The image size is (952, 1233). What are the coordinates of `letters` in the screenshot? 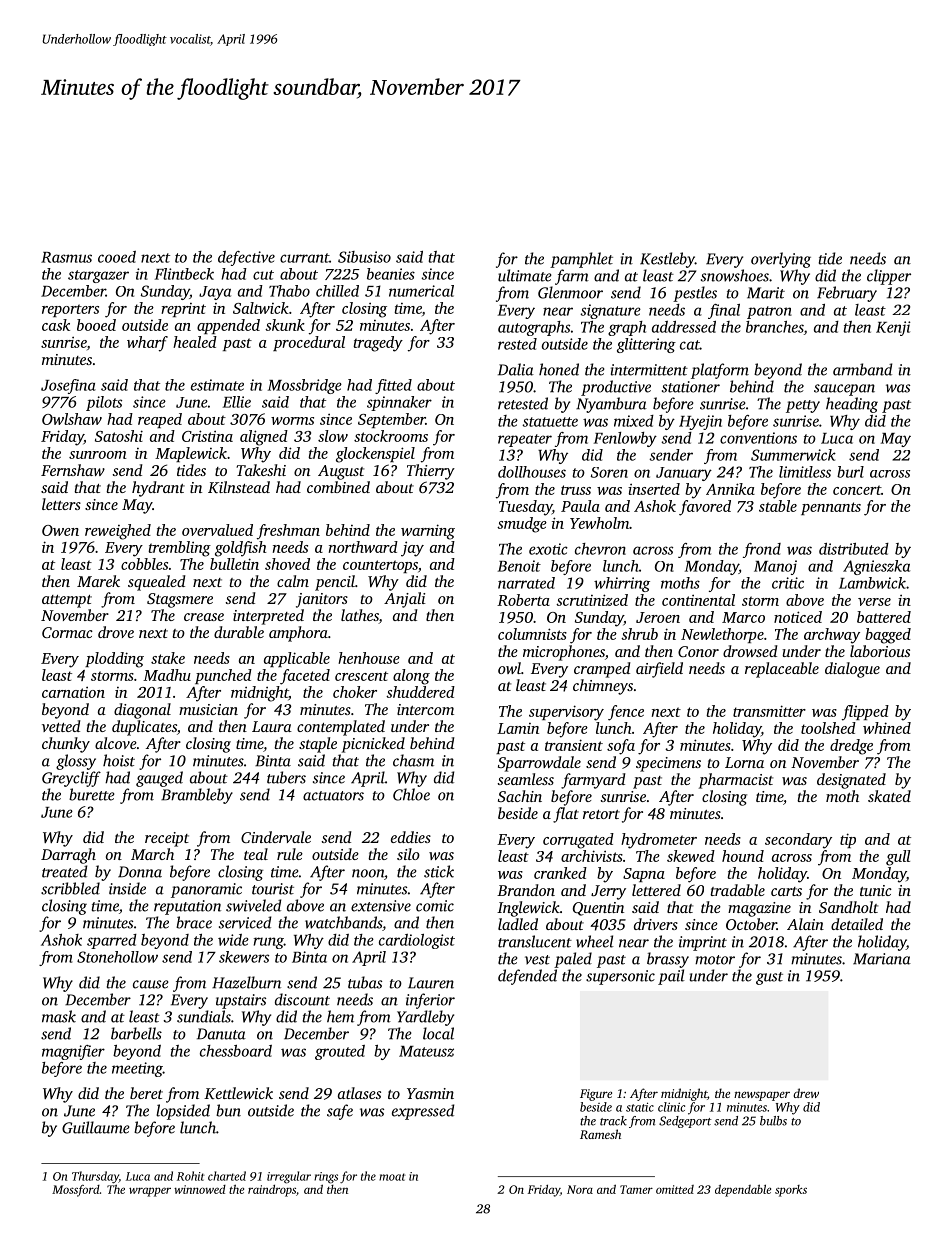 It's located at (61, 504).
